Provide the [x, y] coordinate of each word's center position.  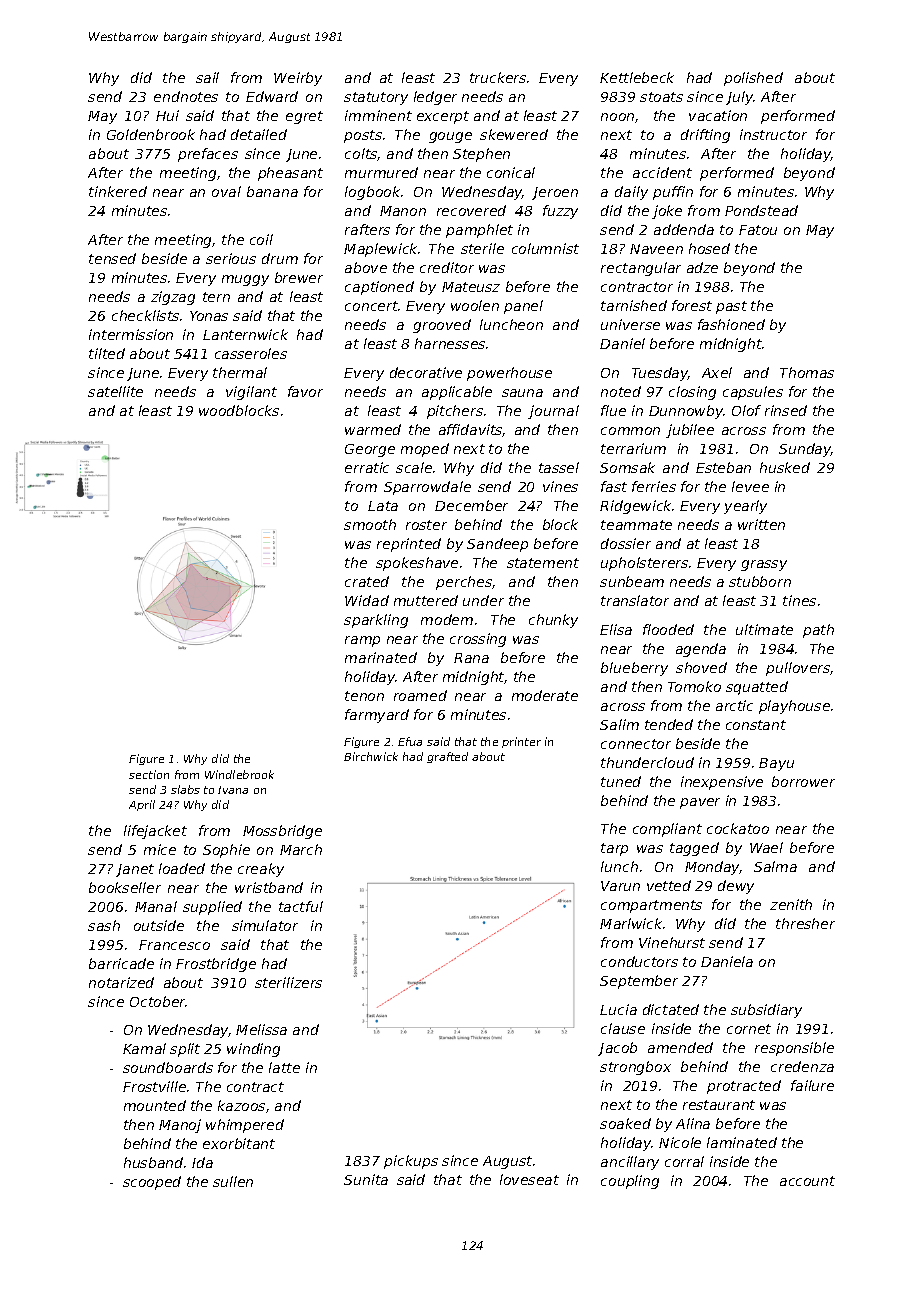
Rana [471, 658]
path [818, 631]
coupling [630, 1182]
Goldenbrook [151, 134]
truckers [498, 77]
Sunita [366, 1179]
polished [753, 79]
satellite [115, 391]
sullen [233, 1181]
